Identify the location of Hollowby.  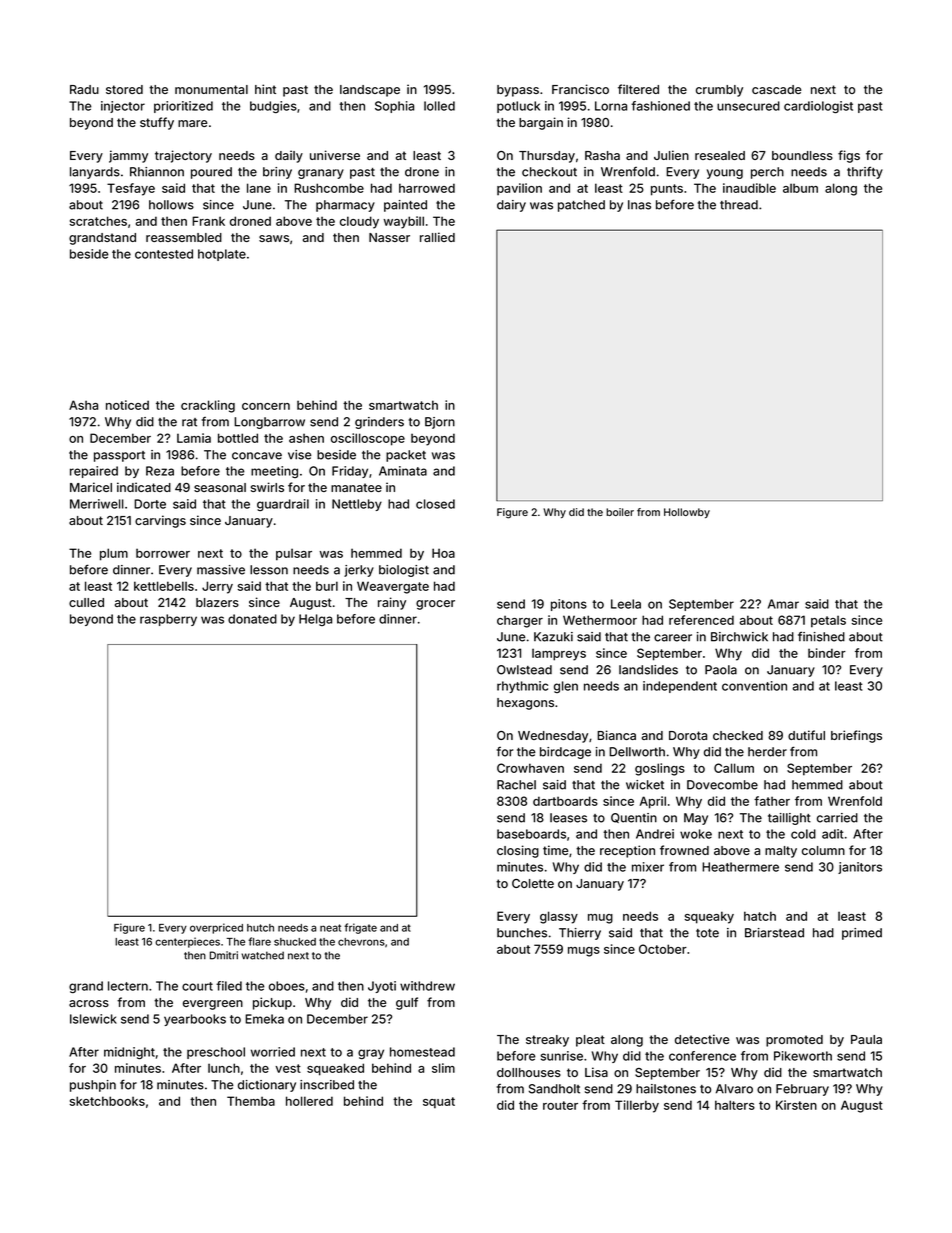
(687, 513).
